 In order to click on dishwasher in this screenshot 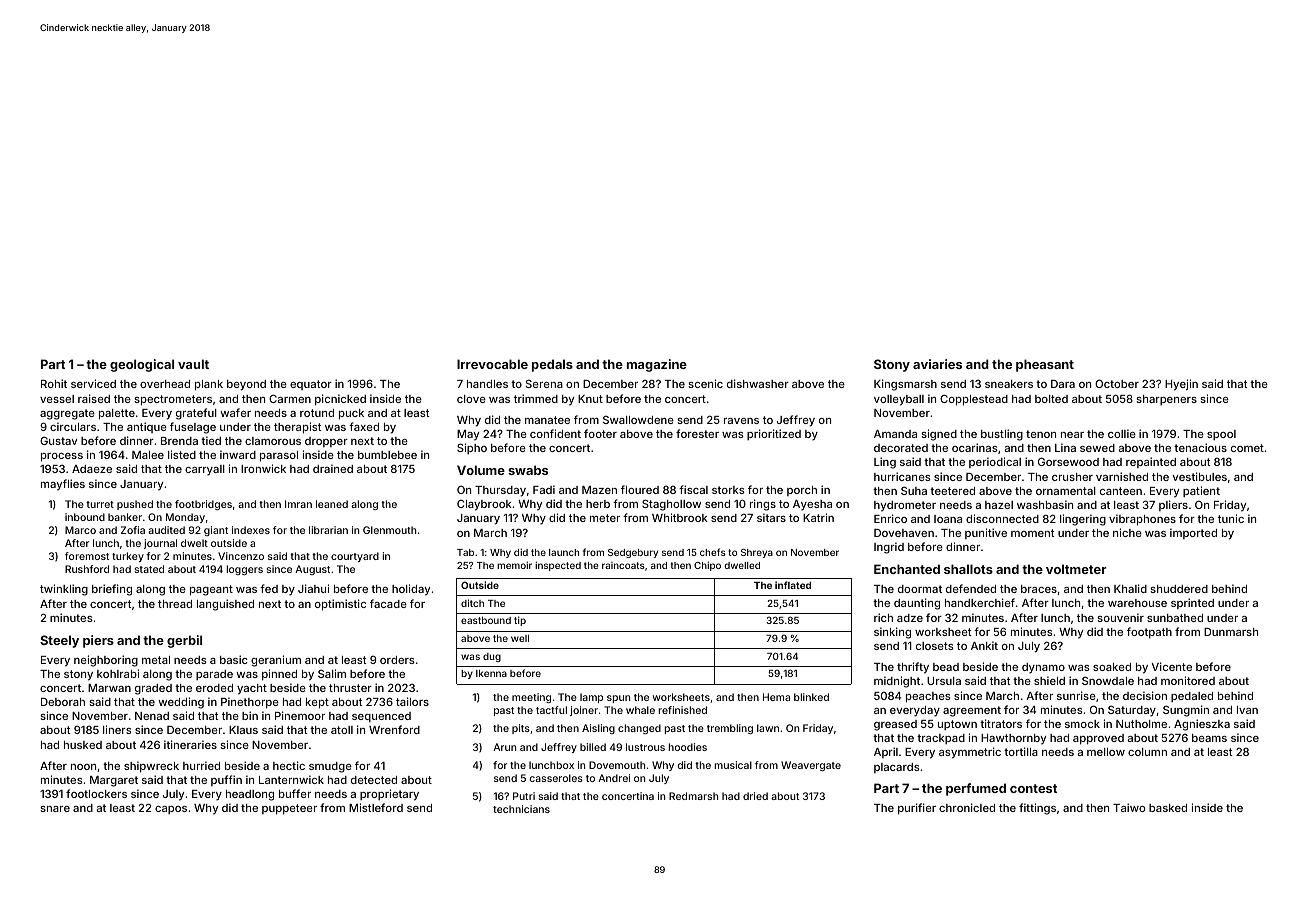, I will do `click(758, 383)`.
